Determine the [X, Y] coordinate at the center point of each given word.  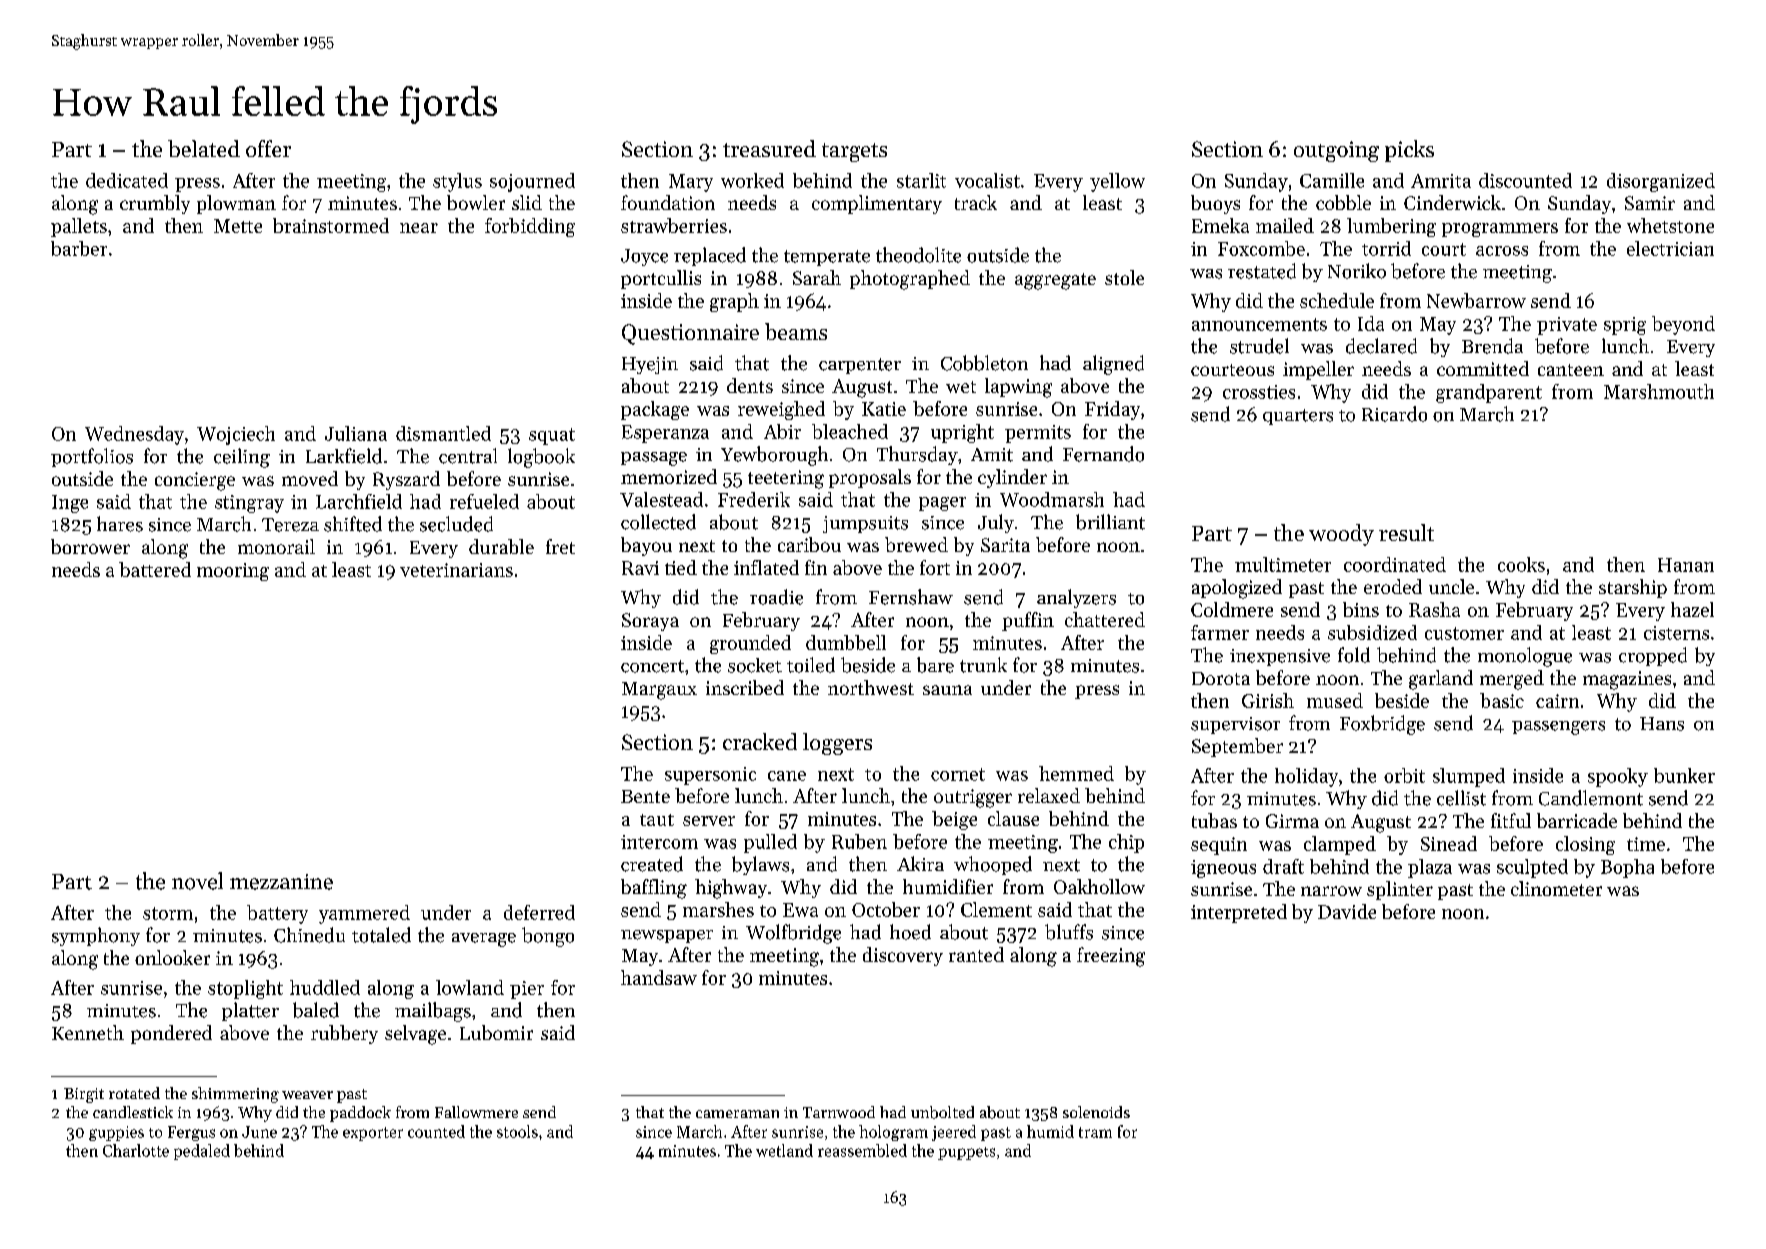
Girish [1268, 700]
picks [1409, 151]
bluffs [1069, 932]
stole [1124, 277]
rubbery [344, 1034]
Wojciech [236, 435]
